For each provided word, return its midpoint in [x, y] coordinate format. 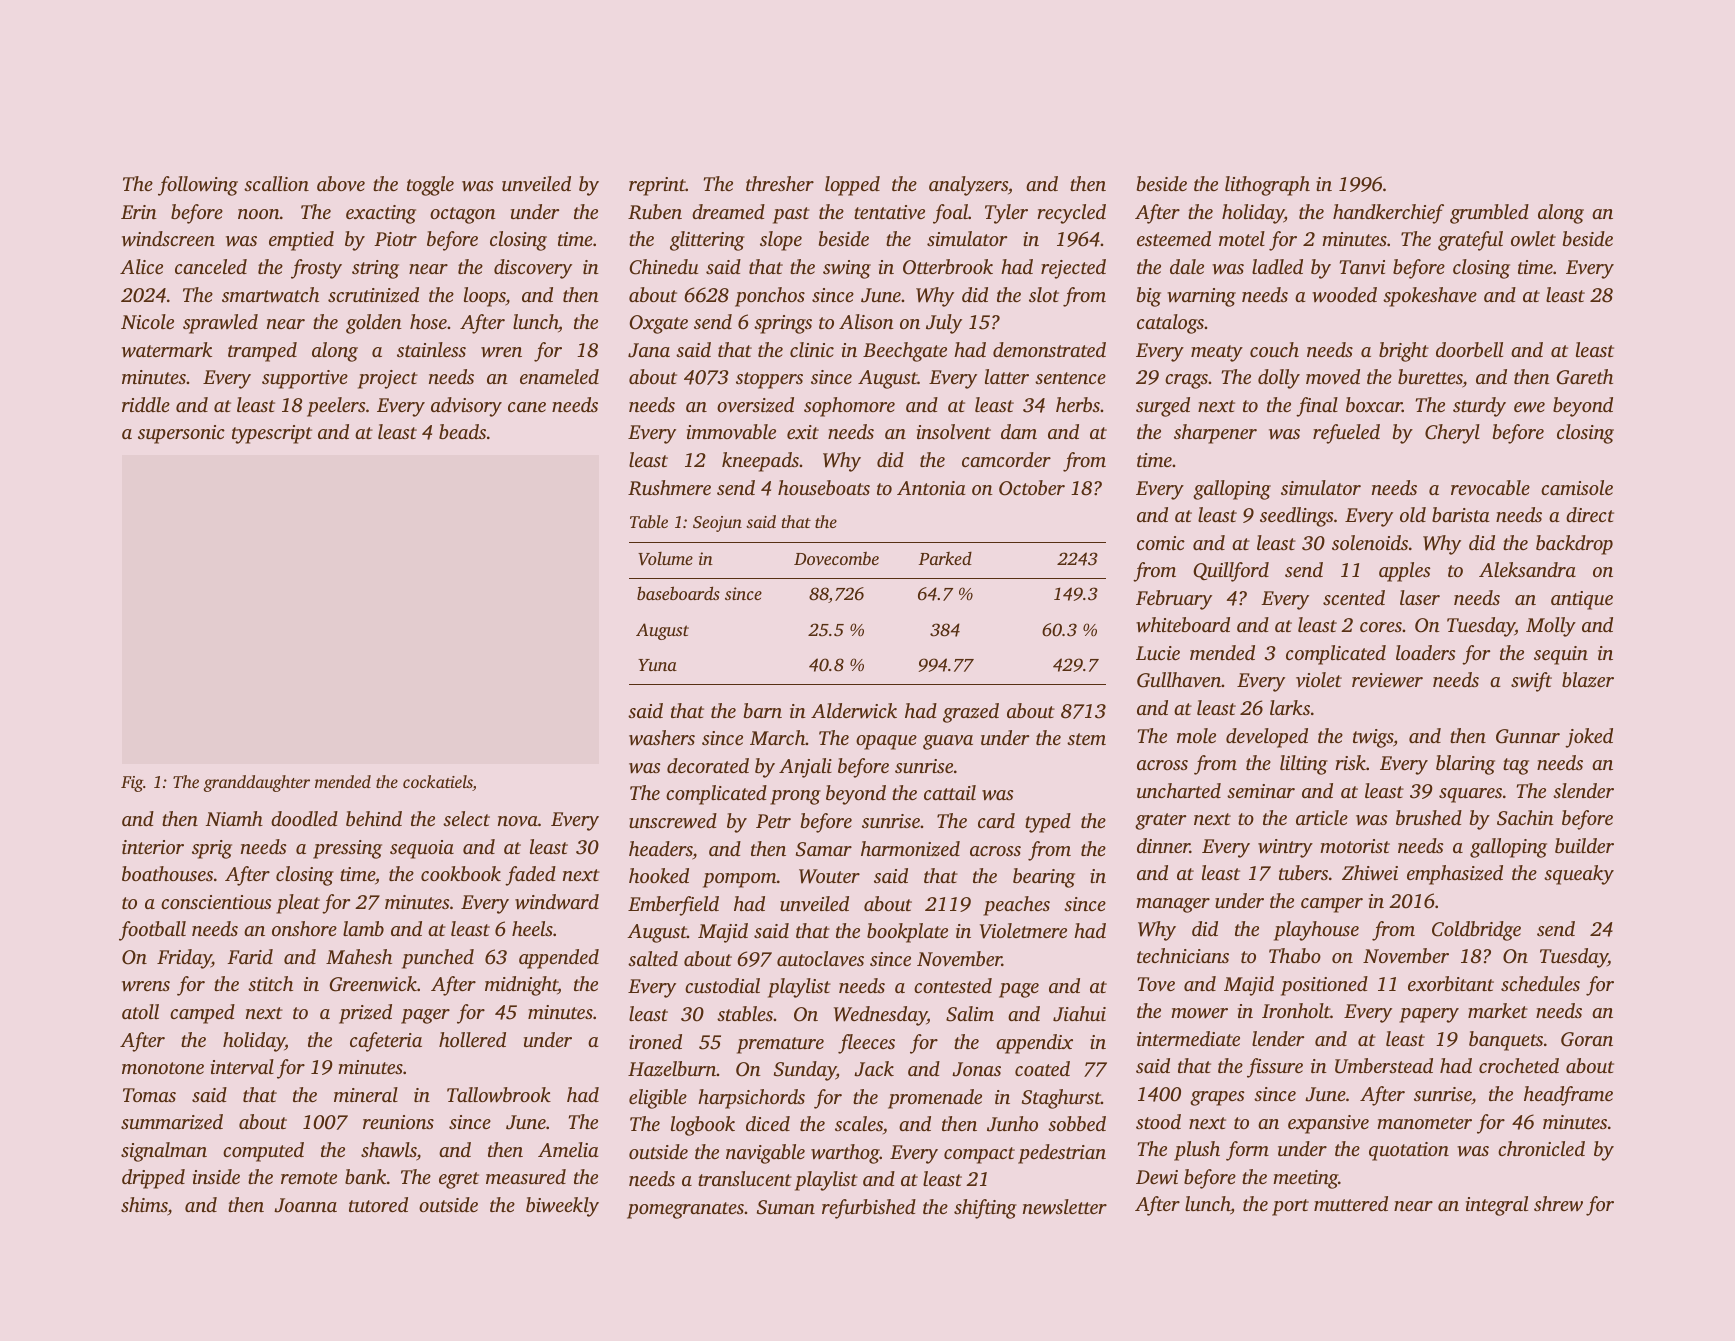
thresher [780, 183]
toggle [430, 186]
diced [768, 1123]
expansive [1328, 1124]
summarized [172, 1122]
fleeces [866, 1044]
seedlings [1296, 517]
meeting [1305, 1179]
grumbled [1489, 214]
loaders [1425, 652]
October [1032, 488]
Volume [665, 558]
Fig [132, 784]
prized [365, 1014]
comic [1161, 543]
